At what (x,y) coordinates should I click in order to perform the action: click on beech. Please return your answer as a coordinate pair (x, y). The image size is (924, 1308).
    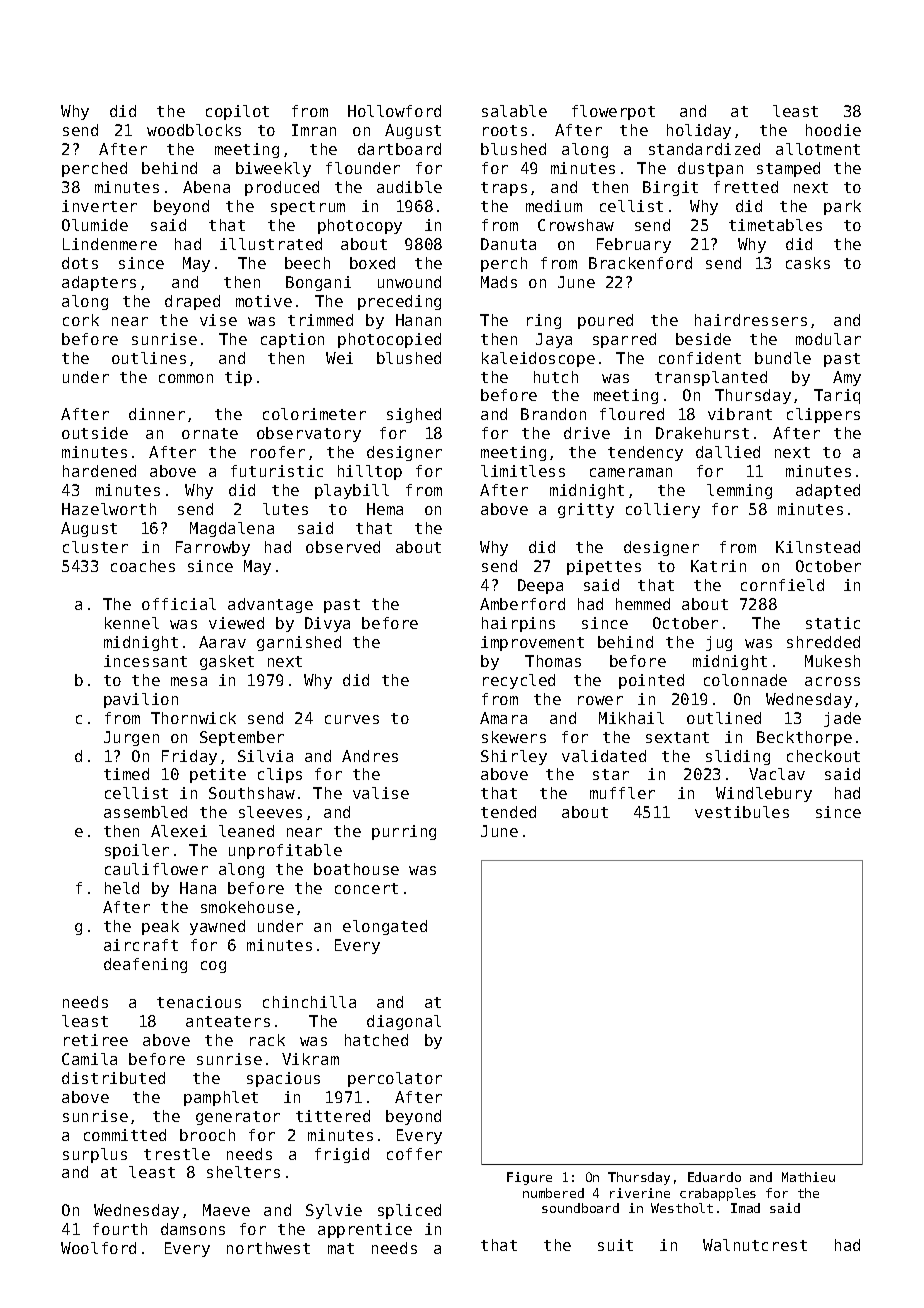
    Looking at the image, I should click on (307, 263).
